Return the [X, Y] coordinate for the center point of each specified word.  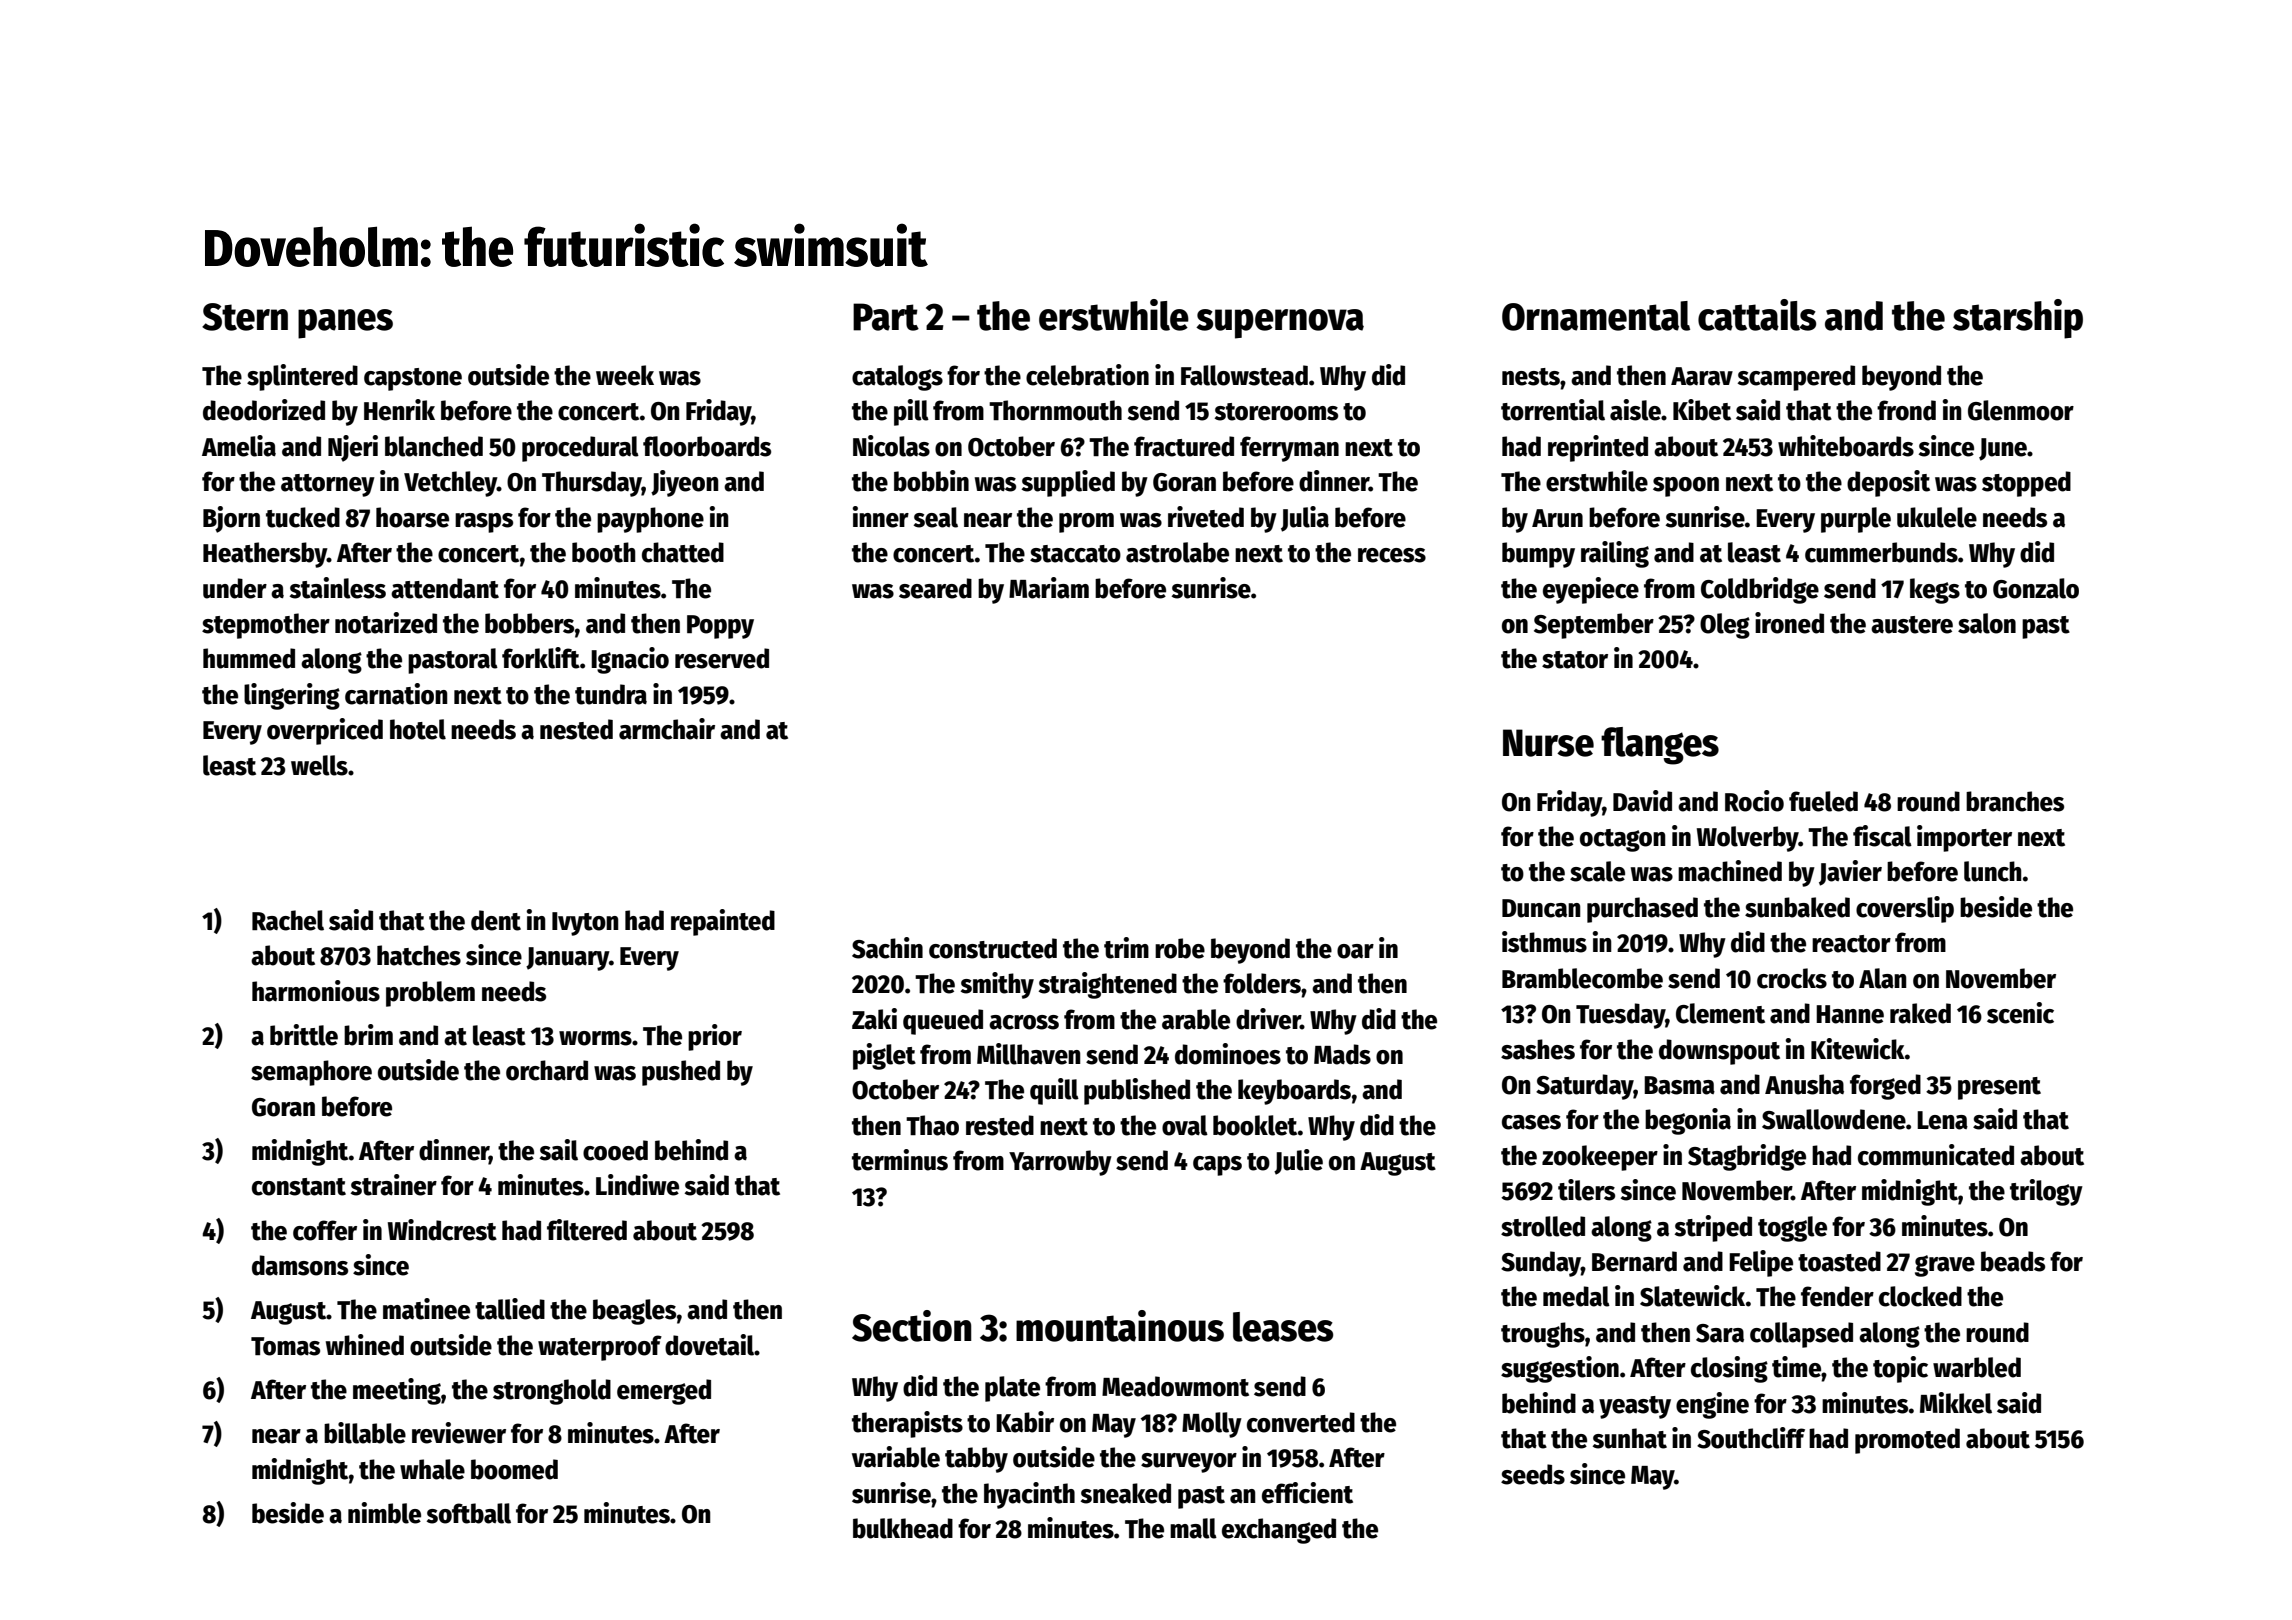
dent [496, 920]
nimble [384, 1513]
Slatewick [1692, 1296]
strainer [394, 1185]
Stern [245, 317]
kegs [1935, 591]
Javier [1850, 873]
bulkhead [903, 1528]
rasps [484, 523]
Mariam [1049, 588]
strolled [1543, 1226]
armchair [667, 729]
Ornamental [1596, 316]
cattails [1757, 315]
